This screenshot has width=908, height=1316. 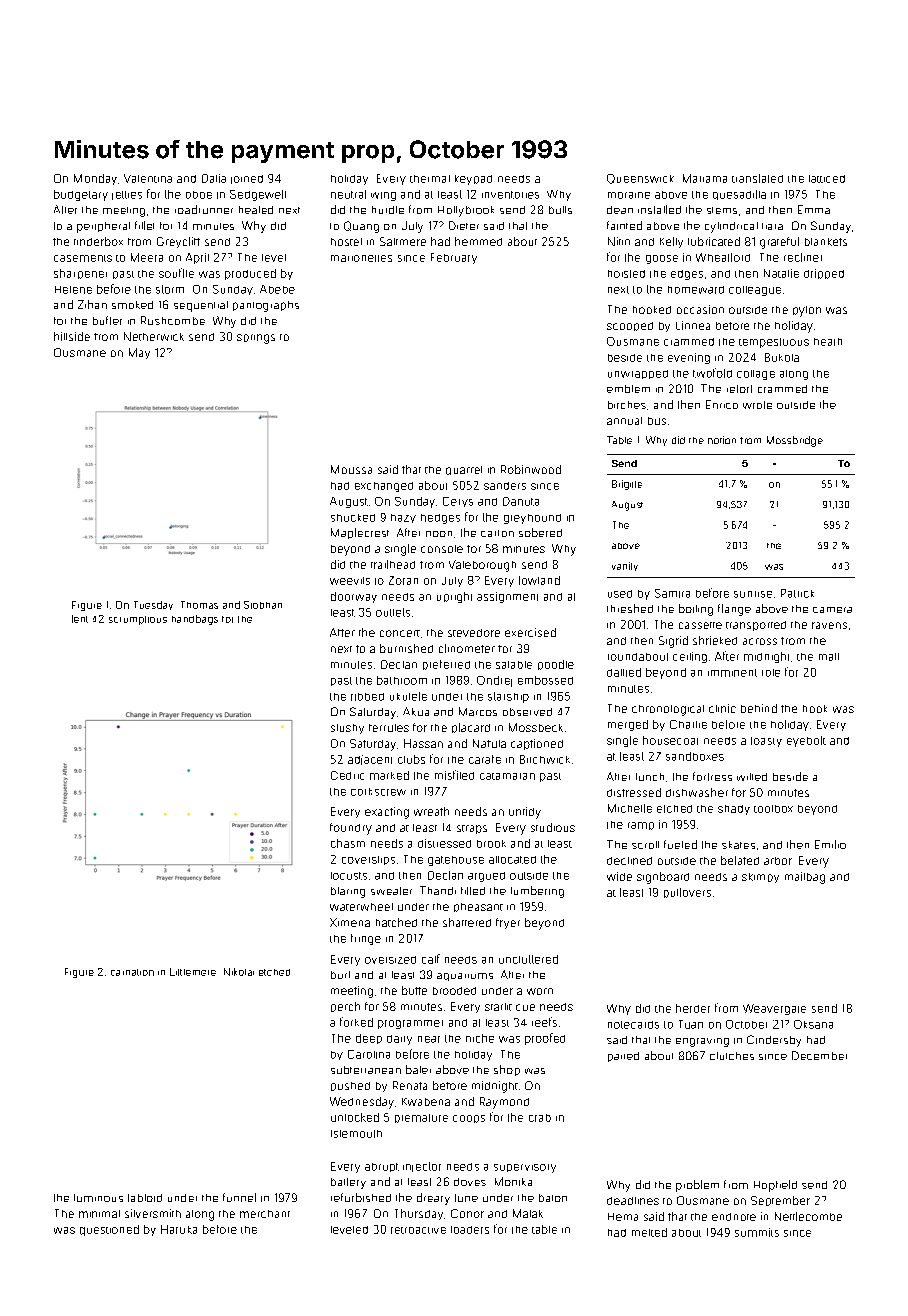 I want to click on chasm, so click(x=348, y=843).
